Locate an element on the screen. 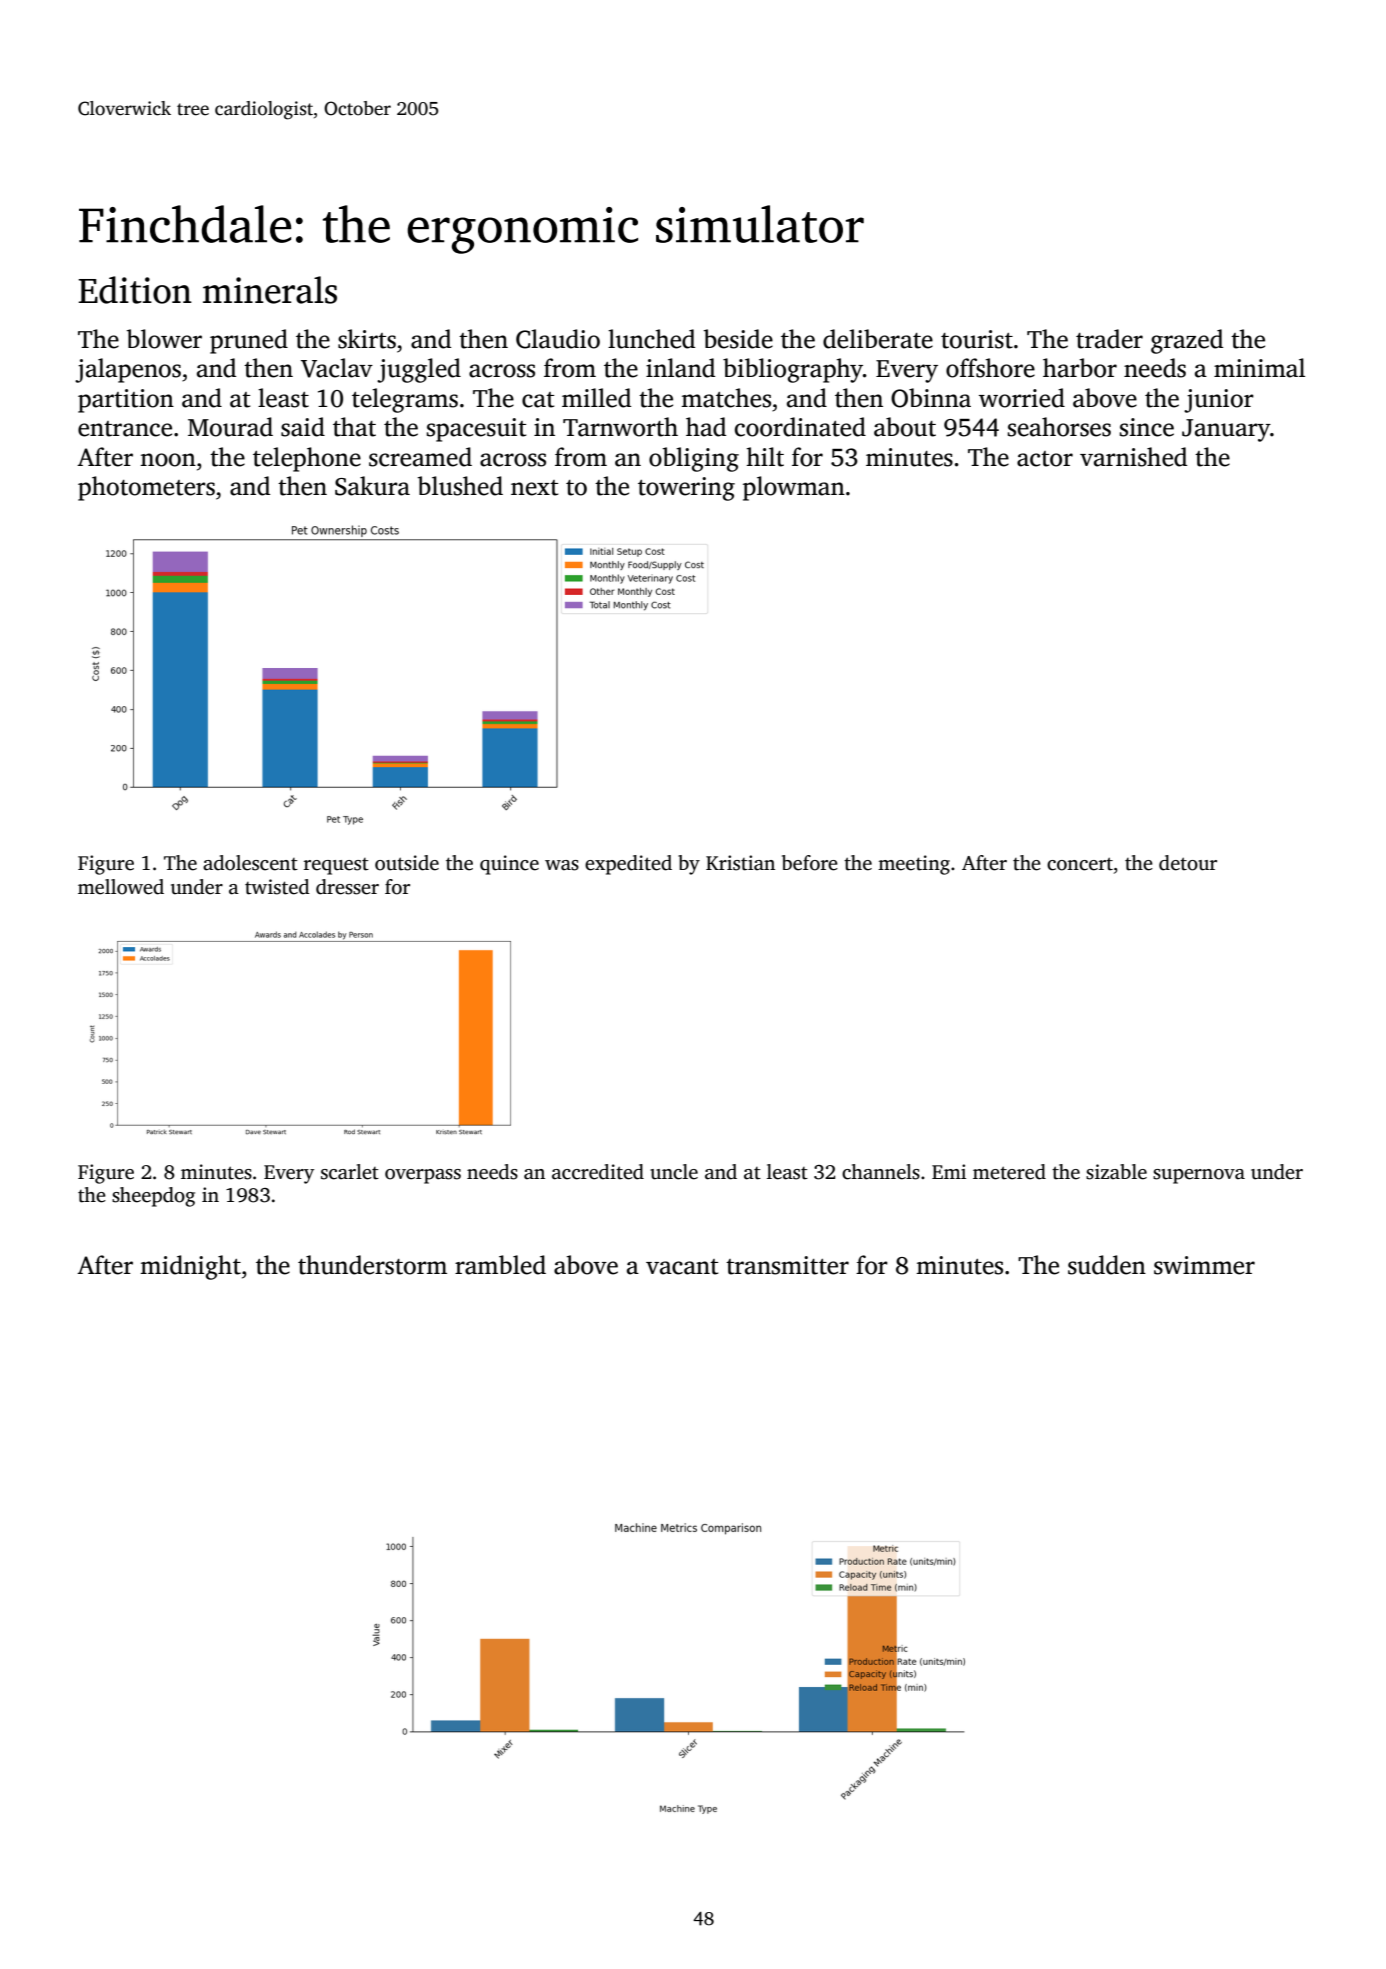 Image resolution: width=1386 pixels, height=1969 pixels. plowman is located at coordinates (794, 488).
